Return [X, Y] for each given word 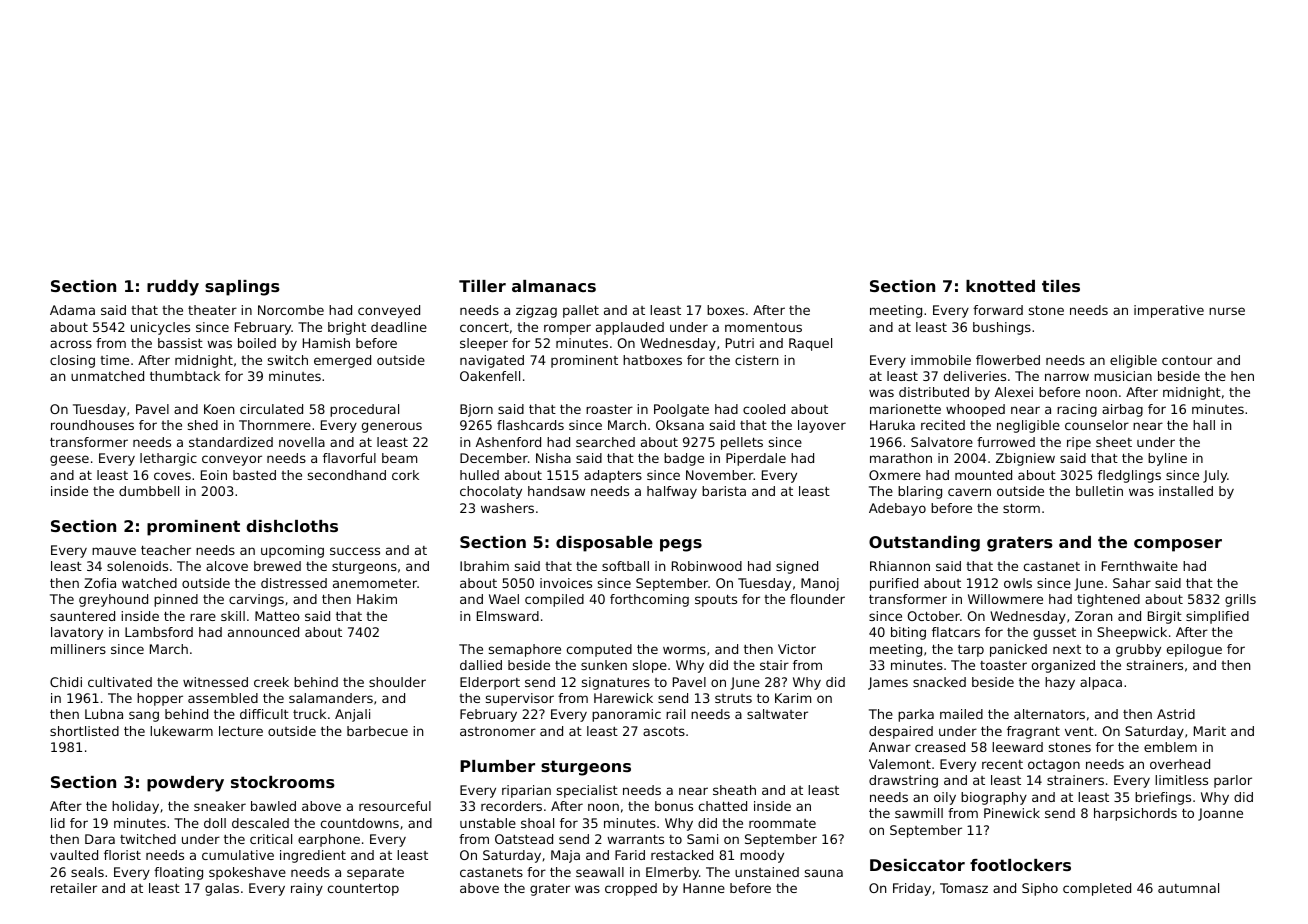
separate [375, 874]
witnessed [215, 682]
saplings [242, 288]
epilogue [1194, 650]
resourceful [395, 806]
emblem [1170, 747]
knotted [1000, 286]
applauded [630, 328]
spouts [716, 600]
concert [484, 327]
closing [72, 361]
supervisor [520, 699]
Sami [702, 839]
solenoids [137, 566]
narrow [1067, 377]
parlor [1233, 781]
